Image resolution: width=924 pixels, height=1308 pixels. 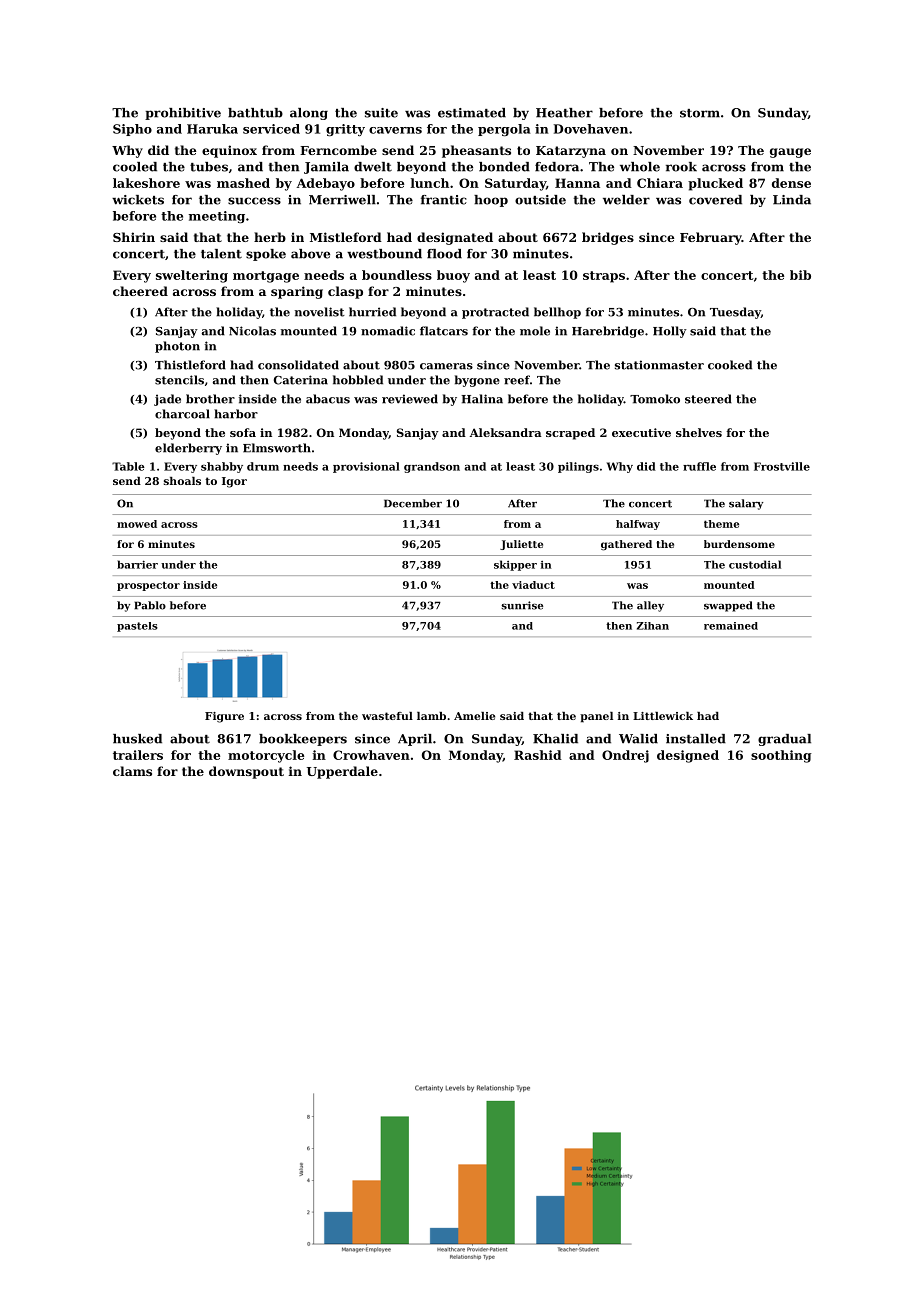 What do you see at coordinates (183, 114) in the image?
I see `prohibitive` at bounding box center [183, 114].
